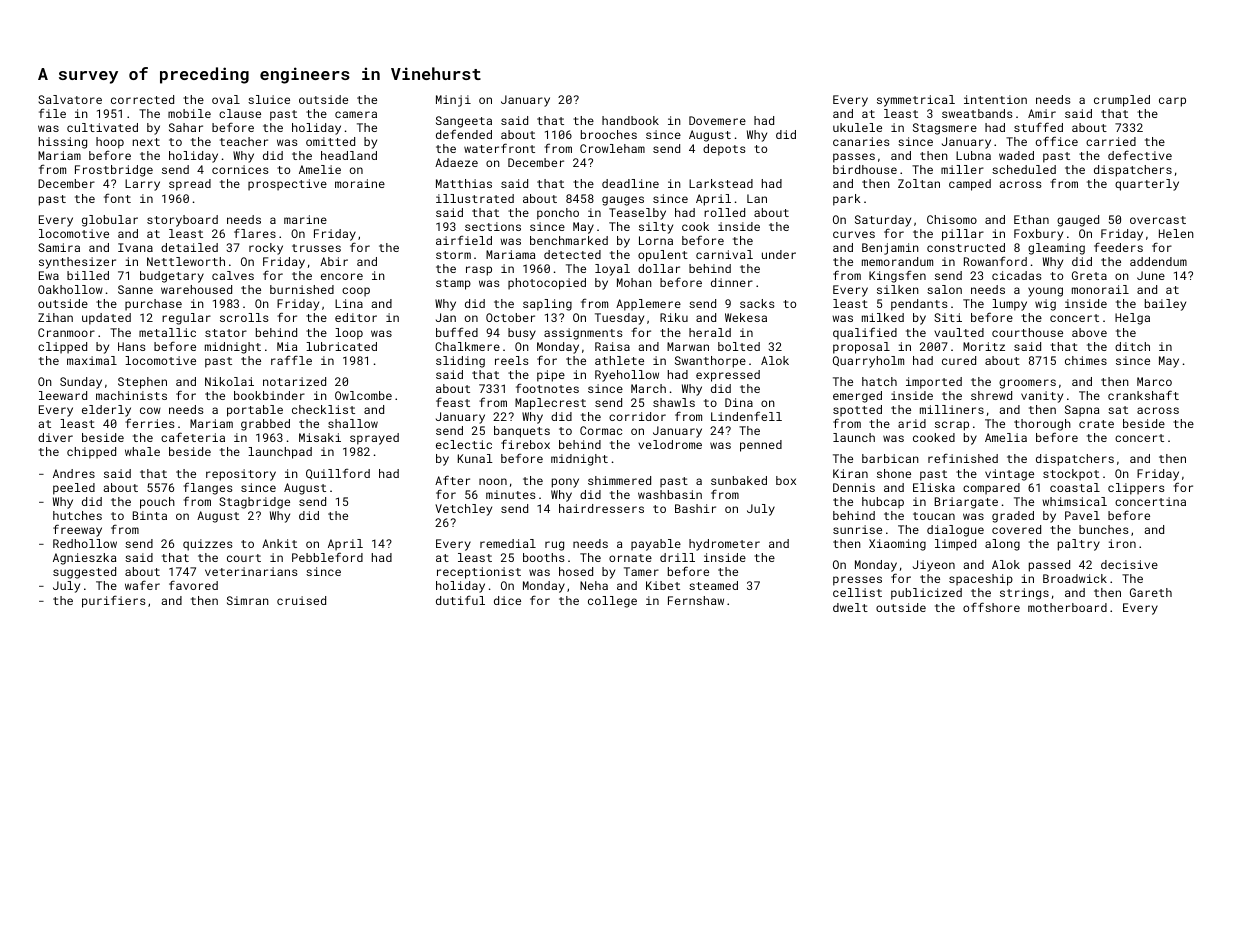  I want to click on college, so click(612, 602).
